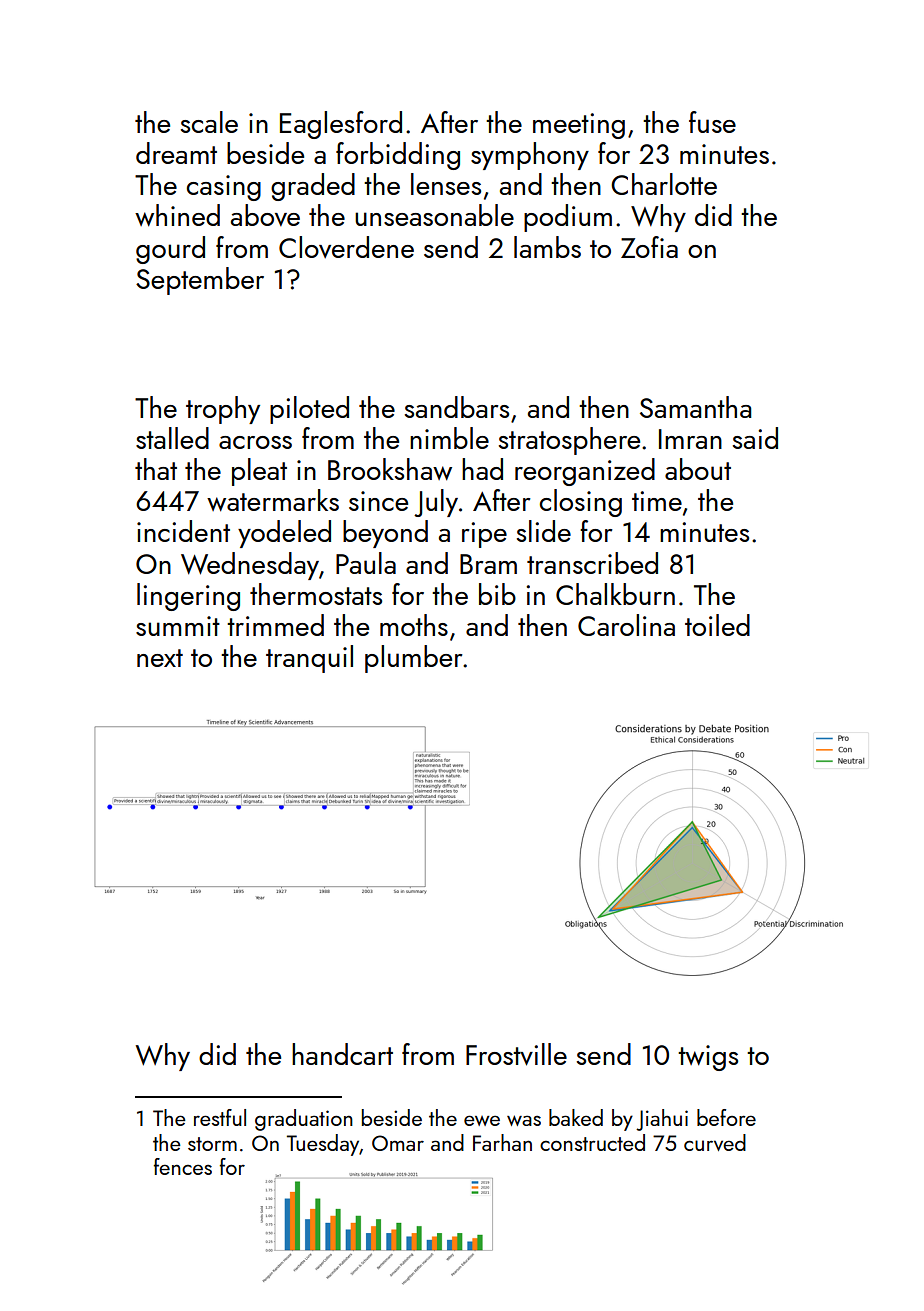 Image resolution: width=924 pixels, height=1311 pixels. What do you see at coordinates (695, 407) in the screenshot?
I see `Samantha` at bounding box center [695, 407].
